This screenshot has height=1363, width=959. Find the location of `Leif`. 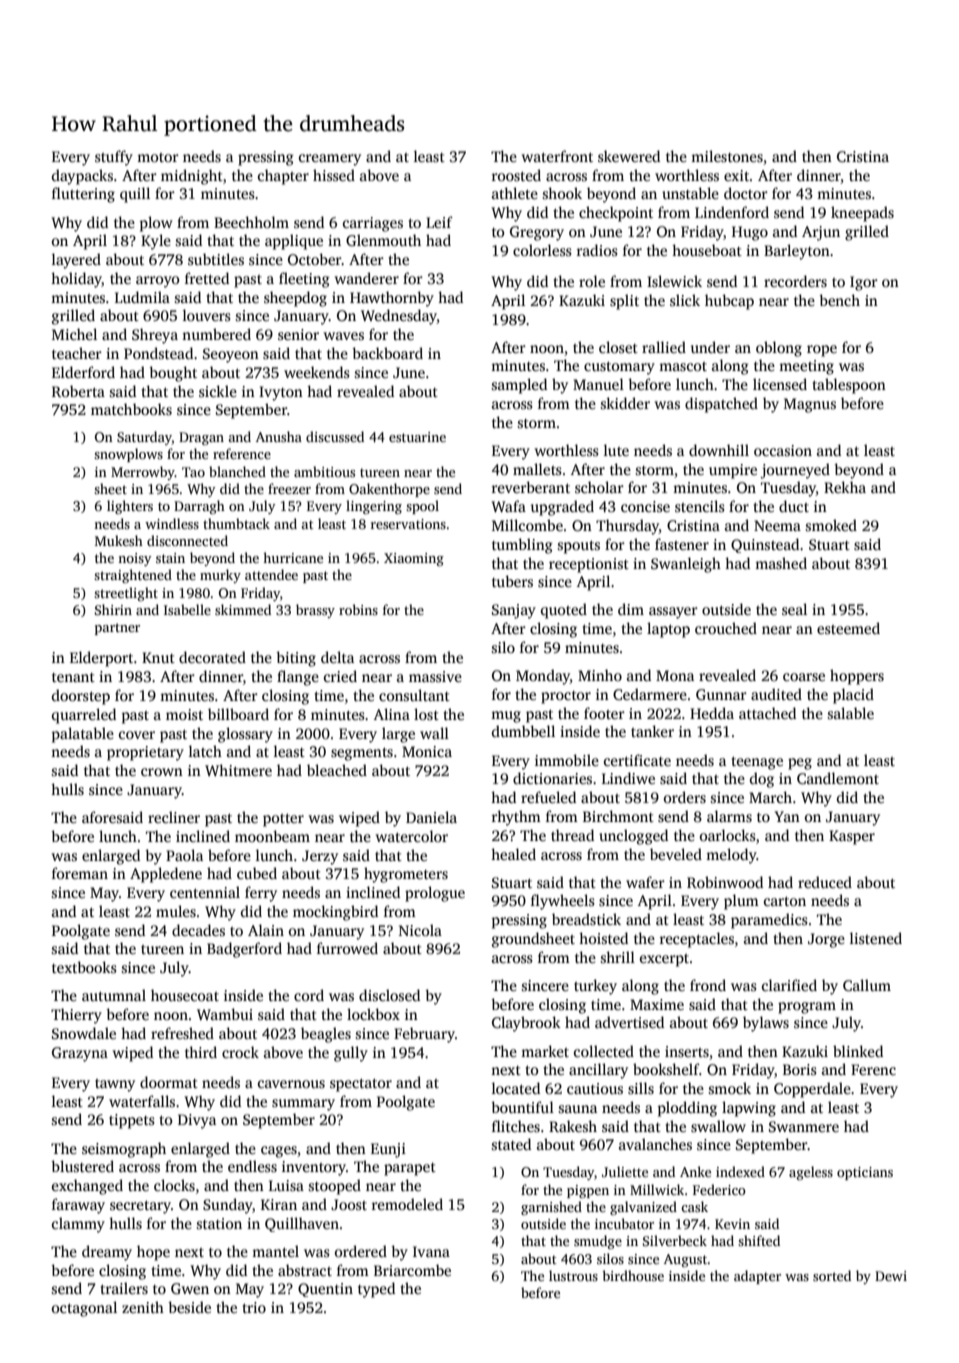

Leif is located at coordinates (439, 222).
